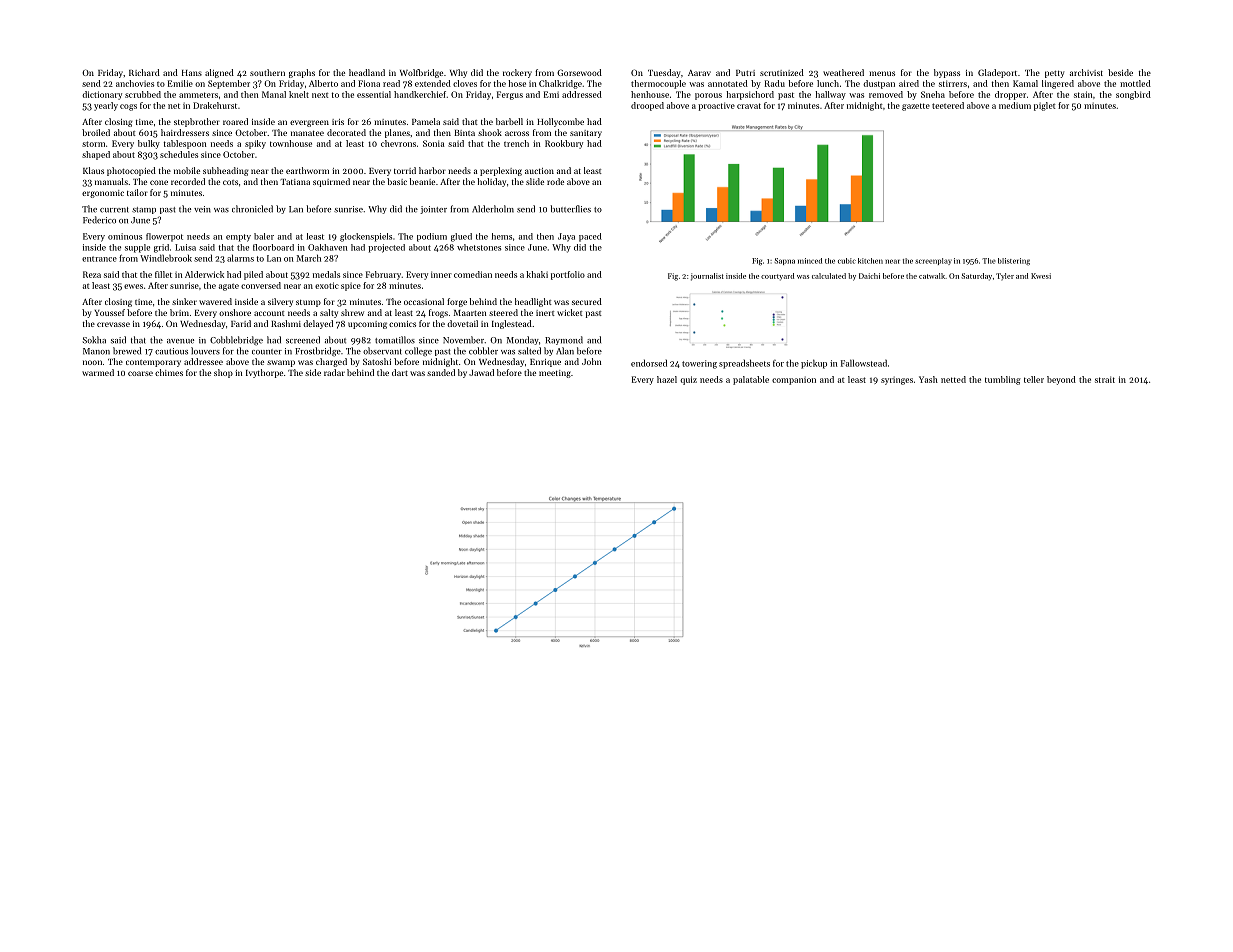 The image size is (1233, 952). I want to click on Ivythorpe, so click(264, 373).
